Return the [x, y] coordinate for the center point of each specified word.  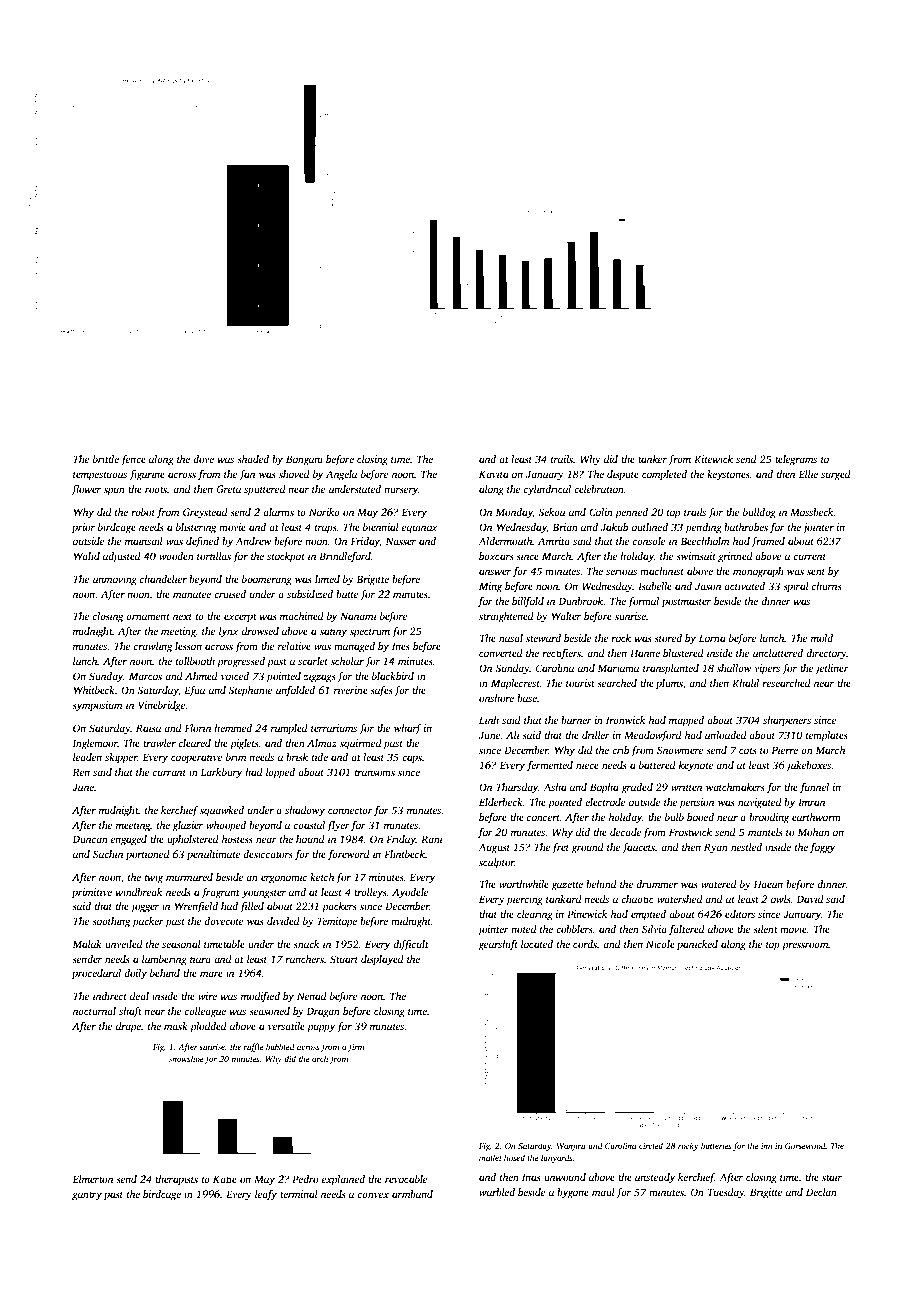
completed [664, 475]
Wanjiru [571, 1147]
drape [128, 1027]
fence [133, 460]
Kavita [494, 474]
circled [651, 1145]
